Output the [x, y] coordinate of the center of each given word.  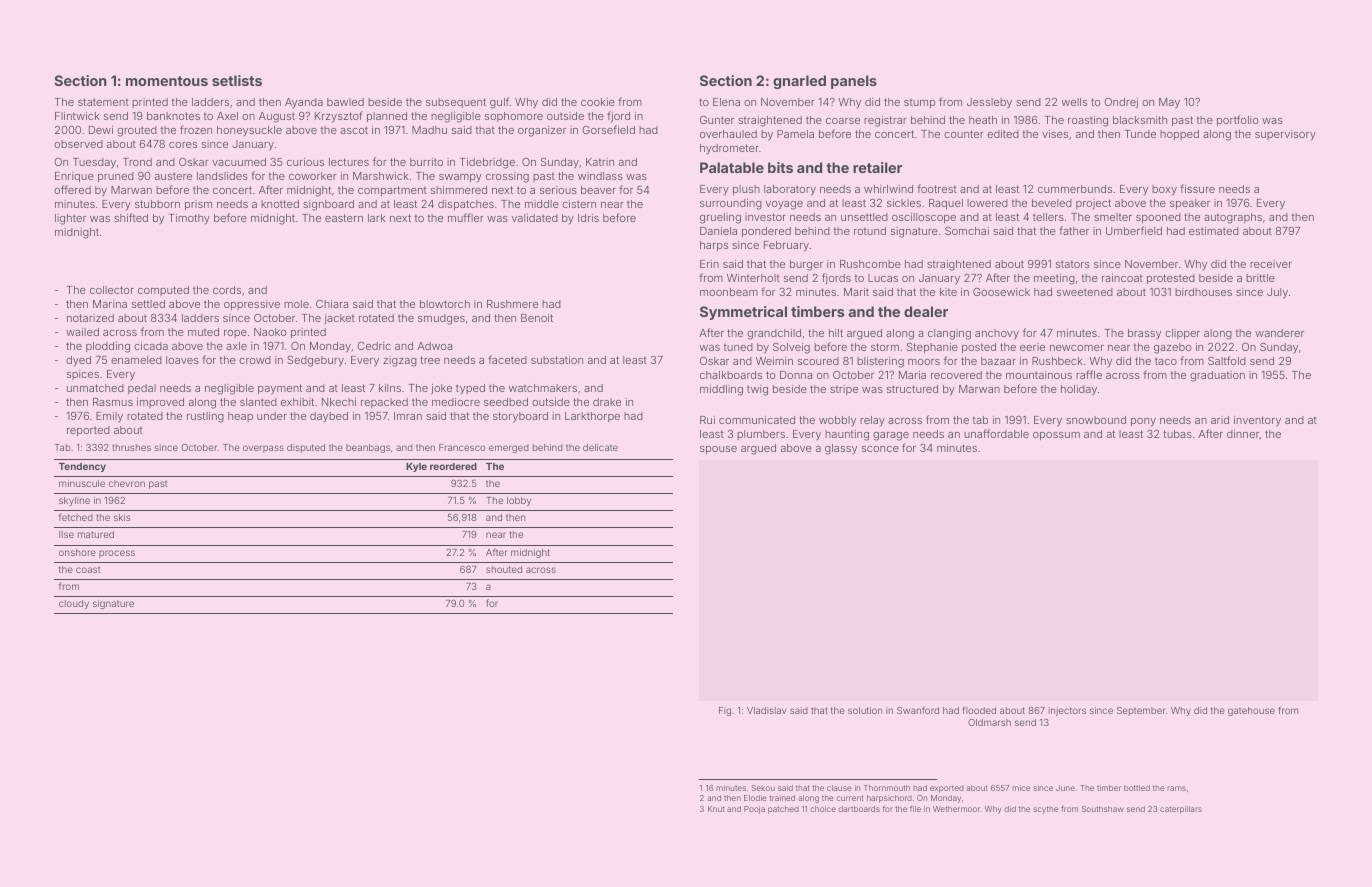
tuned [738, 347]
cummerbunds [1075, 189]
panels [854, 82]
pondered [766, 232]
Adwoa [434, 346]
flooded [979, 710]
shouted [504, 569]
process [117, 554]
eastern [344, 218]
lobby [519, 501]
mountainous [1039, 375]
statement [103, 102]
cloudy [74, 604]
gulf [499, 103]
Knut [716, 809]
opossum [1056, 436]
